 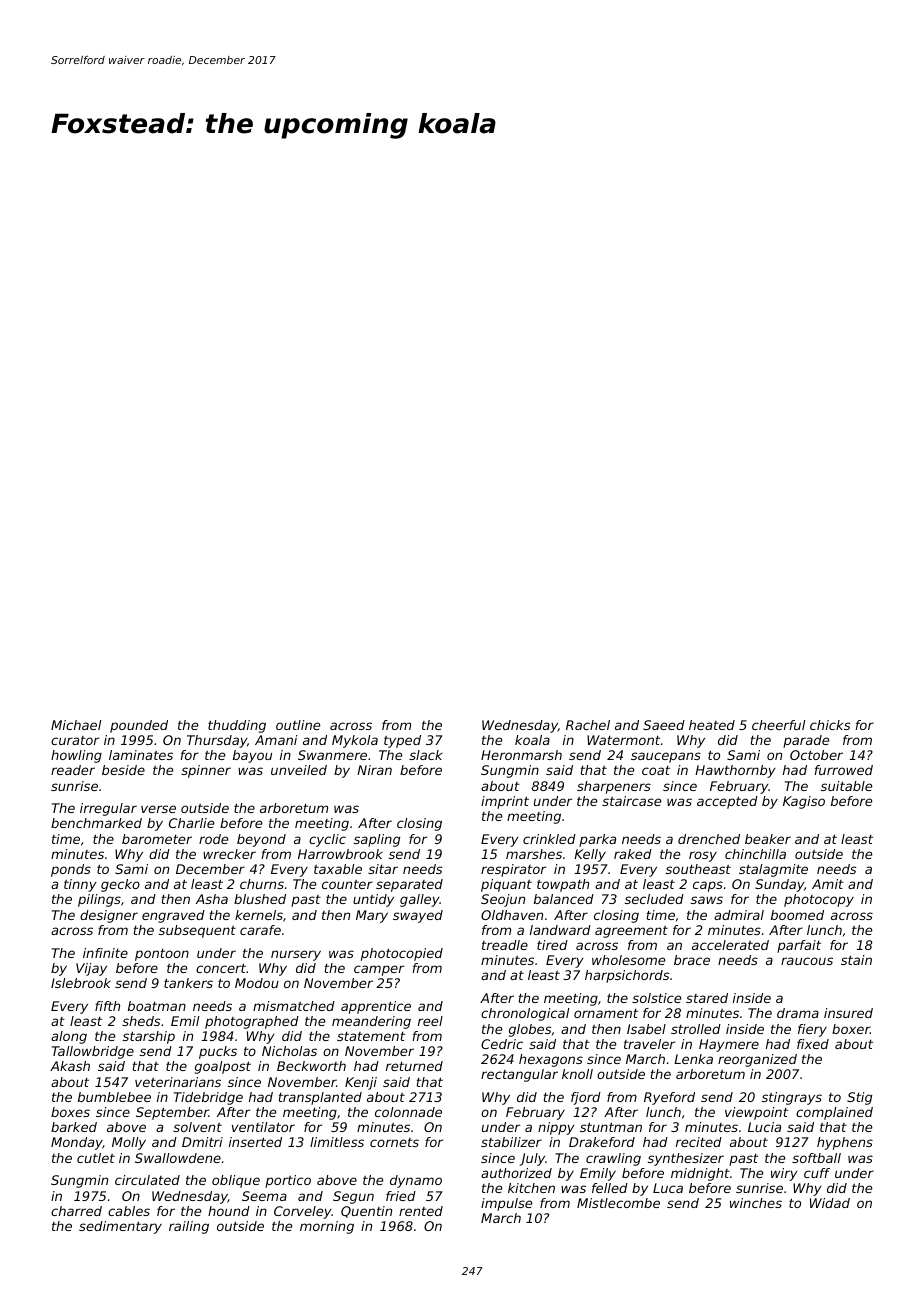 What do you see at coordinates (513, 870) in the page?
I see `respirator` at bounding box center [513, 870].
